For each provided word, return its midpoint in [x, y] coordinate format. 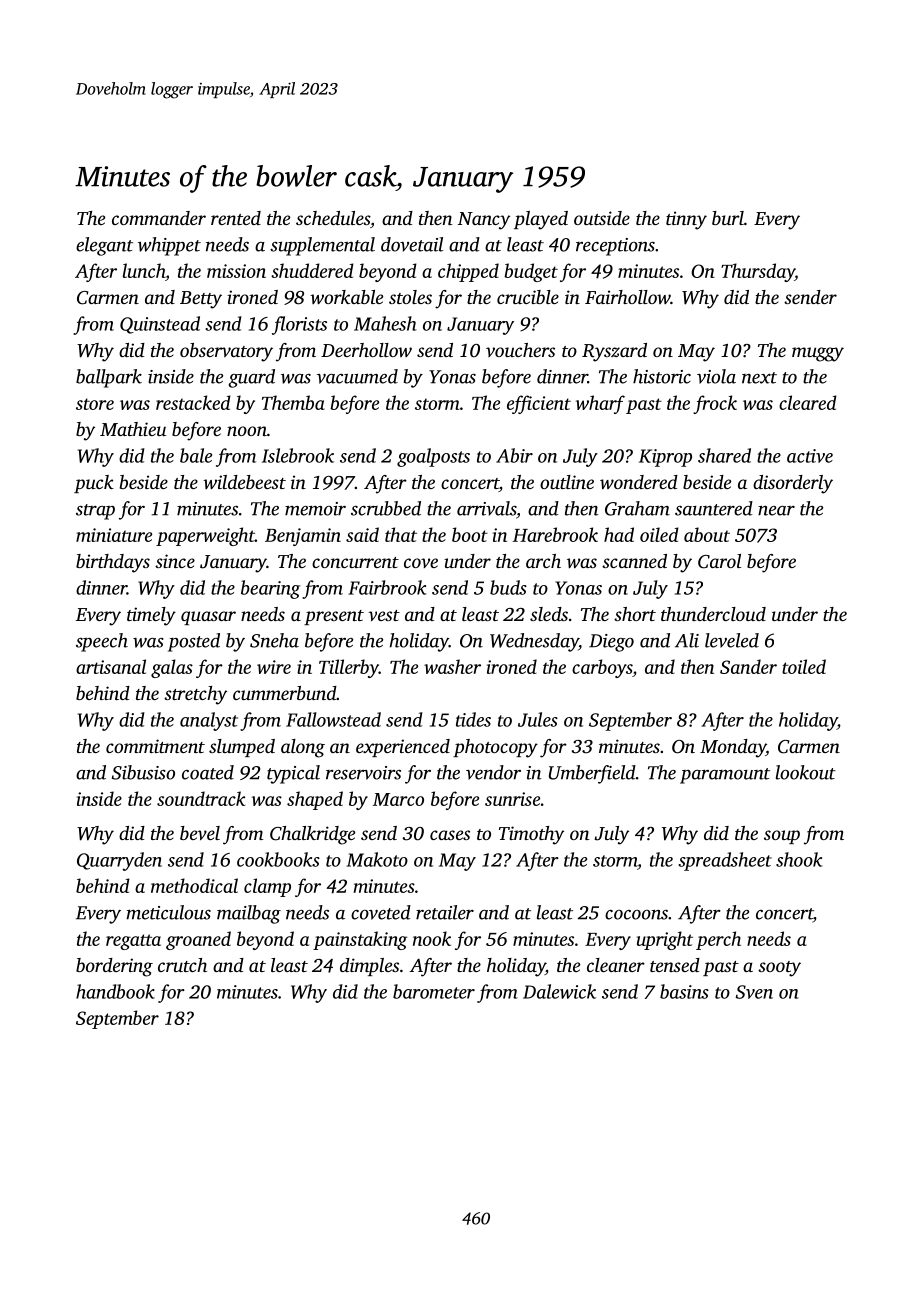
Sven [754, 992]
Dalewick [559, 991]
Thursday [758, 272]
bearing [270, 589]
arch [543, 561]
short [635, 614]
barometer [434, 991]
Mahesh [385, 323]
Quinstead [160, 325]
